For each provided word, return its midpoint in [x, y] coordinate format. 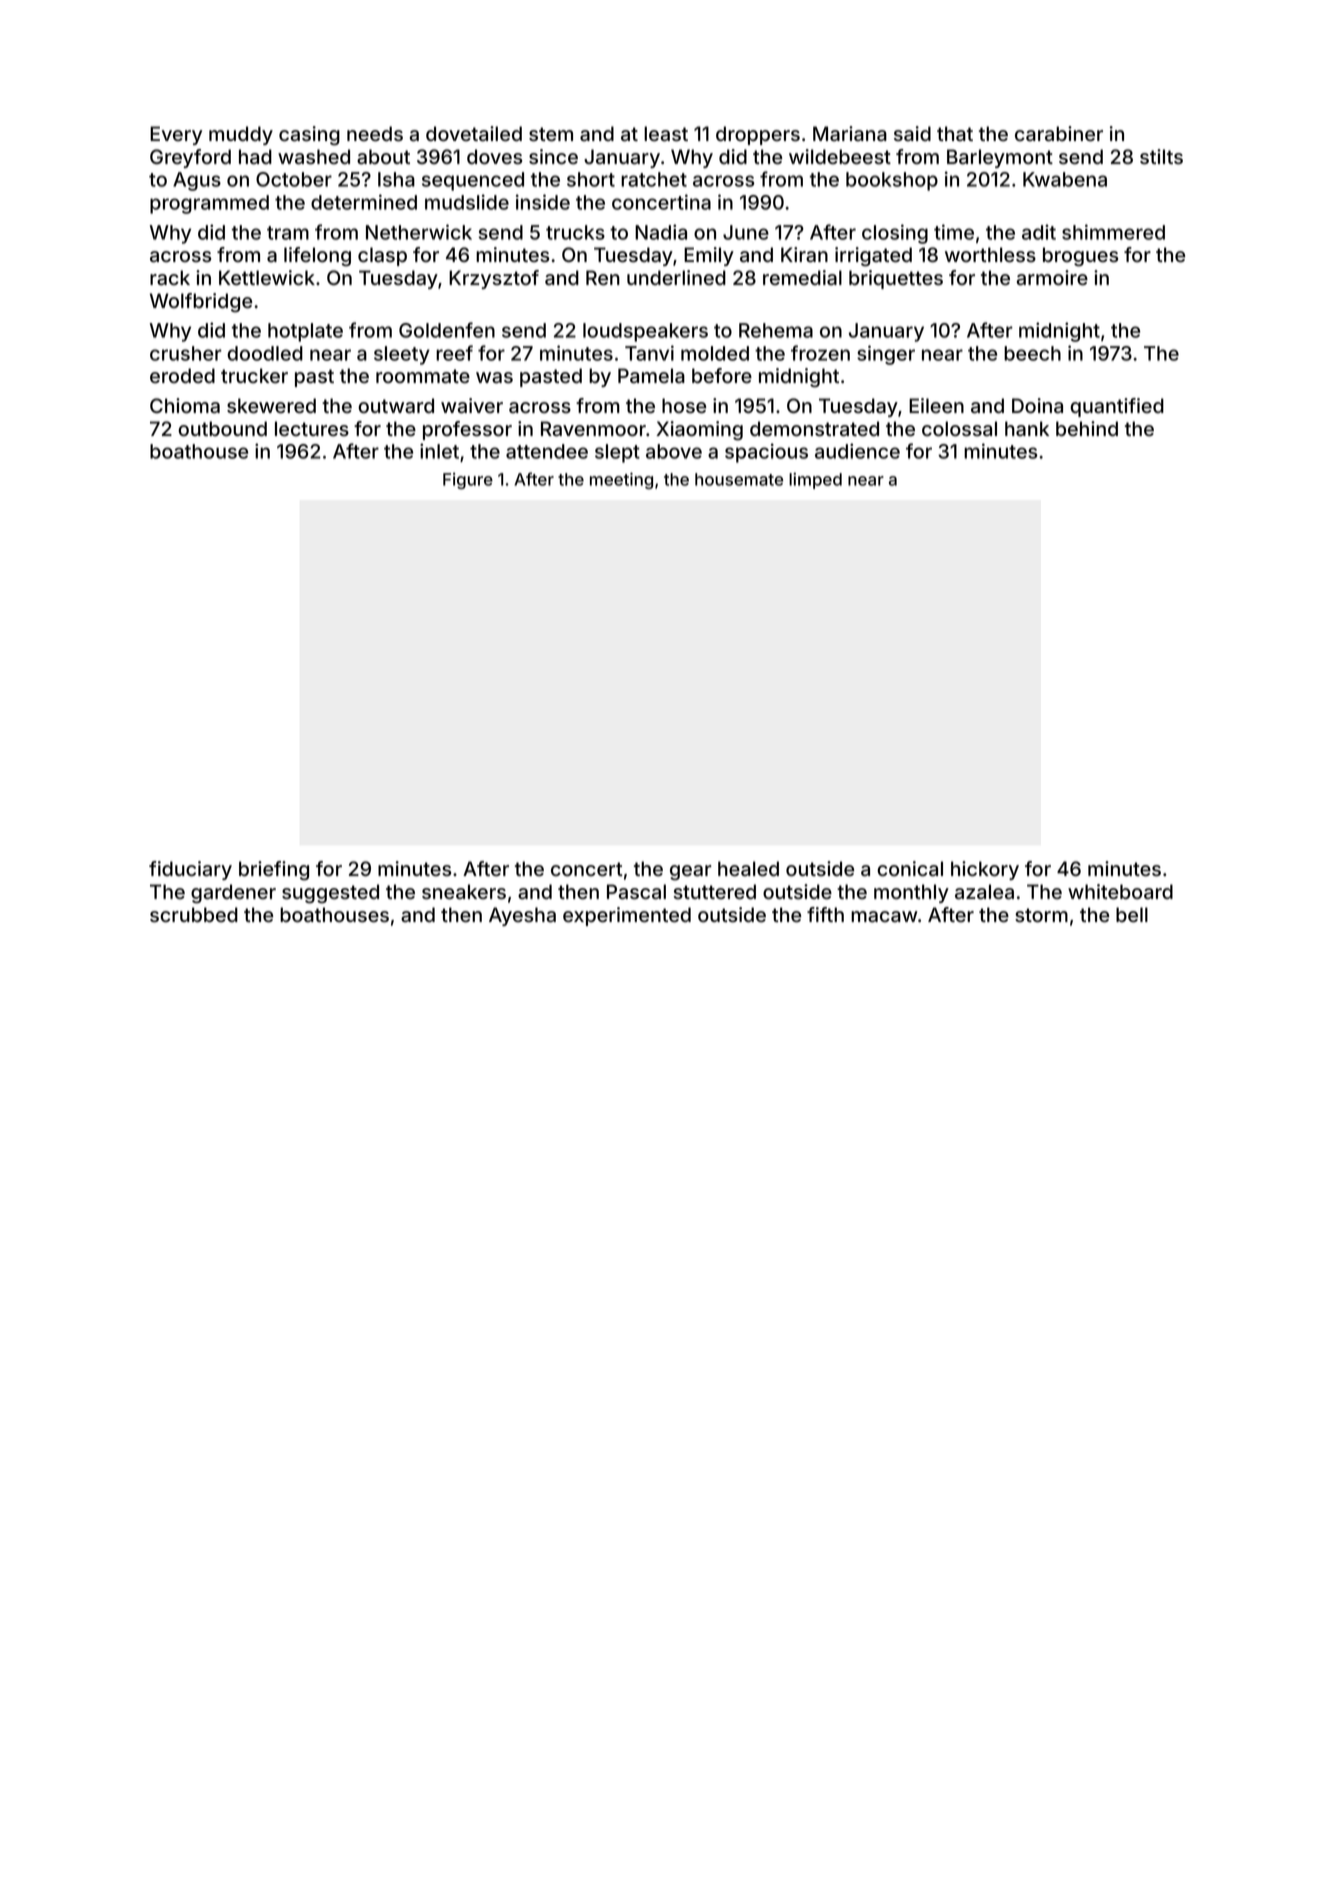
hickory [985, 870]
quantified [1117, 407]
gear [691, 873]
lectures [312, 428]
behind [1087, 428]
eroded [182, 375]
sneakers [464, 892]
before [722, 375]
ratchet [654, 179]
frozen [820, 353]
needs [375, 133]
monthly [911, 893]
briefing [274, 871]
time [954, 232]
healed [748, 868]
